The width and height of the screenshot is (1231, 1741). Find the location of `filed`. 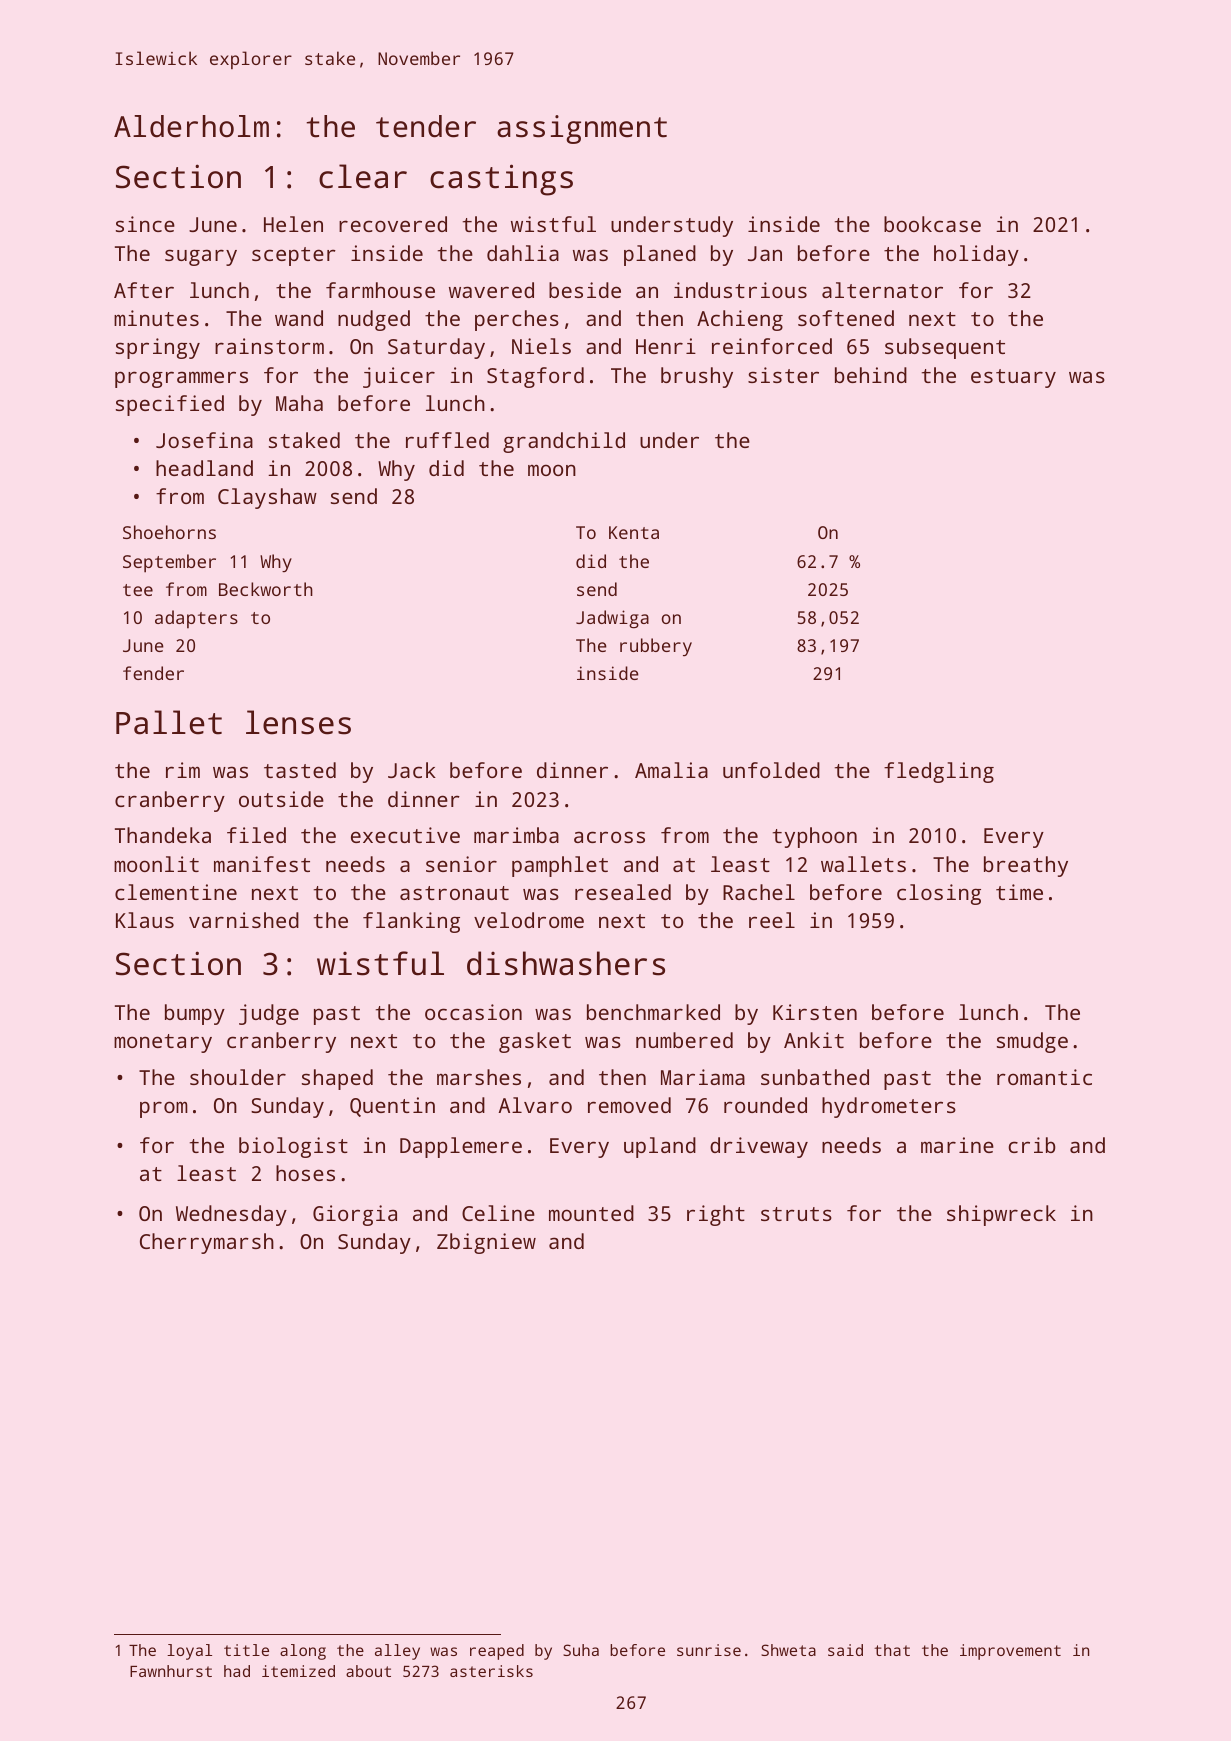

filed is located at coordinates (256, 835).
